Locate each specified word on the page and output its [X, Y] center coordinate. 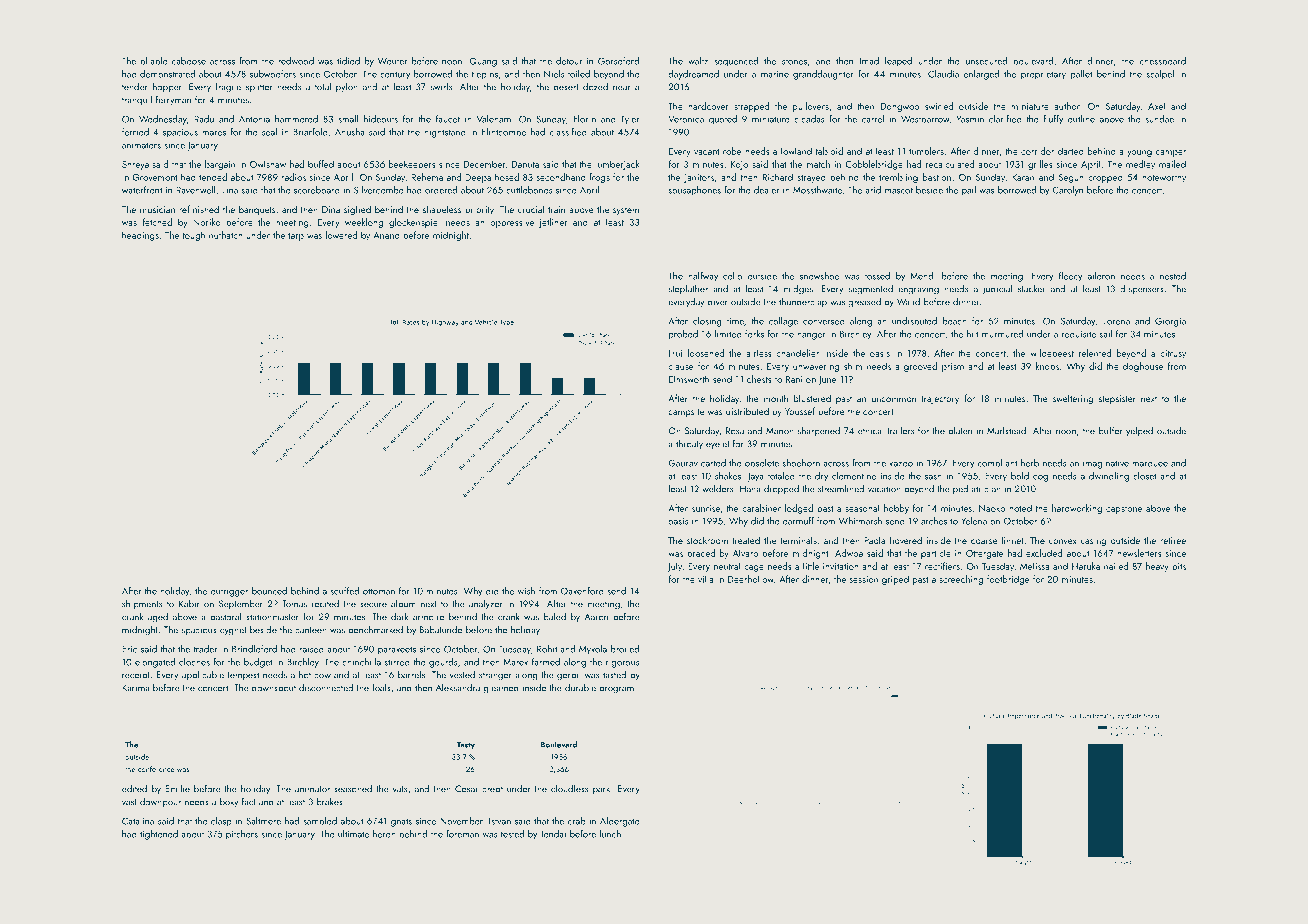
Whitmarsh [860, 521]
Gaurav [683, 463]
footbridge [1008, 580]
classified [568, 132]
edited [134, 789]
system [626, 211]
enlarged [981, 75]
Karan [1023, 177]
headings [140, 236]
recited [325, 604]
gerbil [569, 676]
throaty [689, 445]
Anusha [350, 132]
